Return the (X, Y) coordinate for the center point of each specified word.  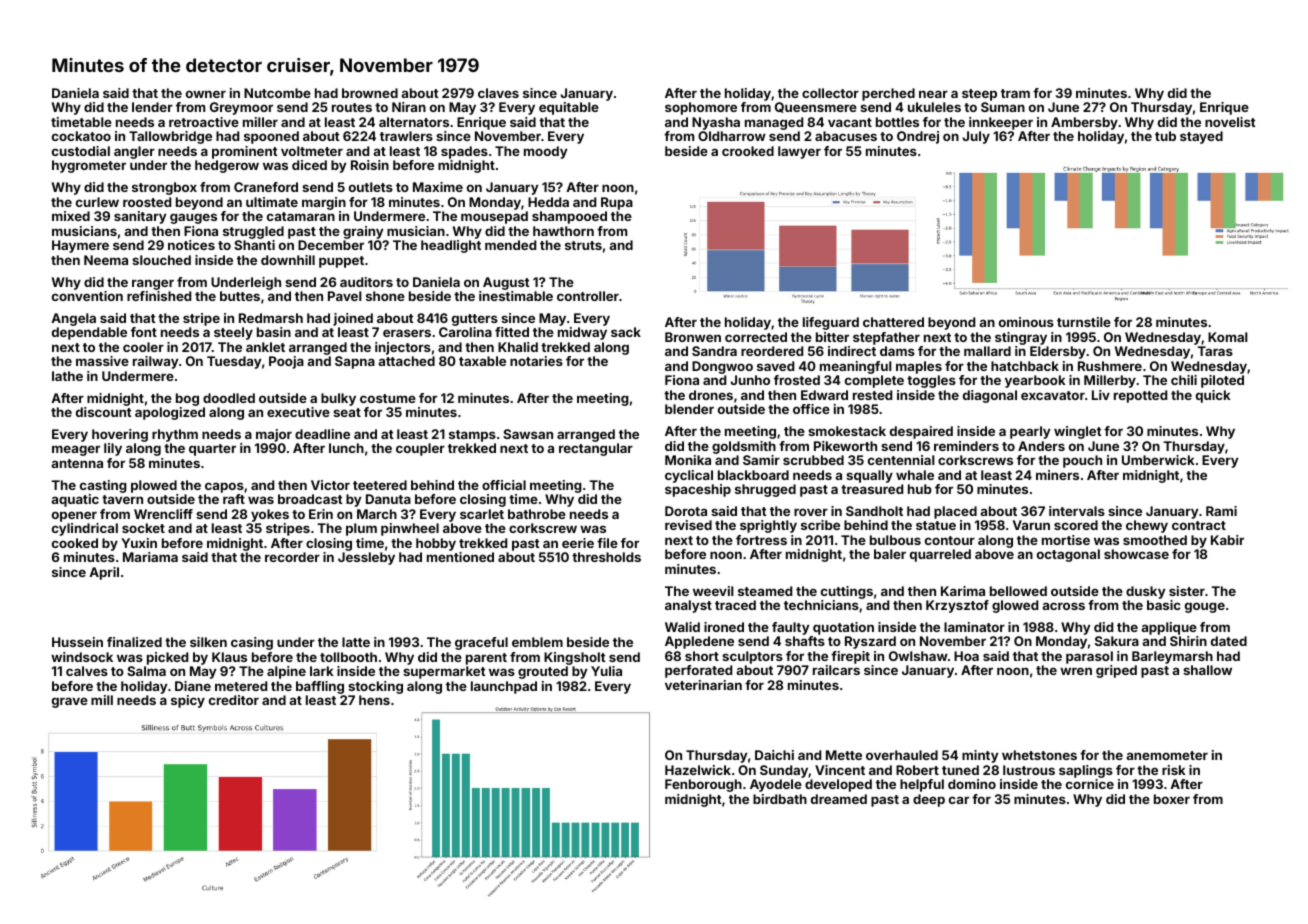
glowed (1015, 606)
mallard (987, 351)
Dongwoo (722, 367)
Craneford (266, 187)
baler (890, 554)
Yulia (606, 671)
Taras (1215, 351)
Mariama (150, 557)
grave (70, 702)
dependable (89, 333)
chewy (1147, 526)
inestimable (516, 296)
